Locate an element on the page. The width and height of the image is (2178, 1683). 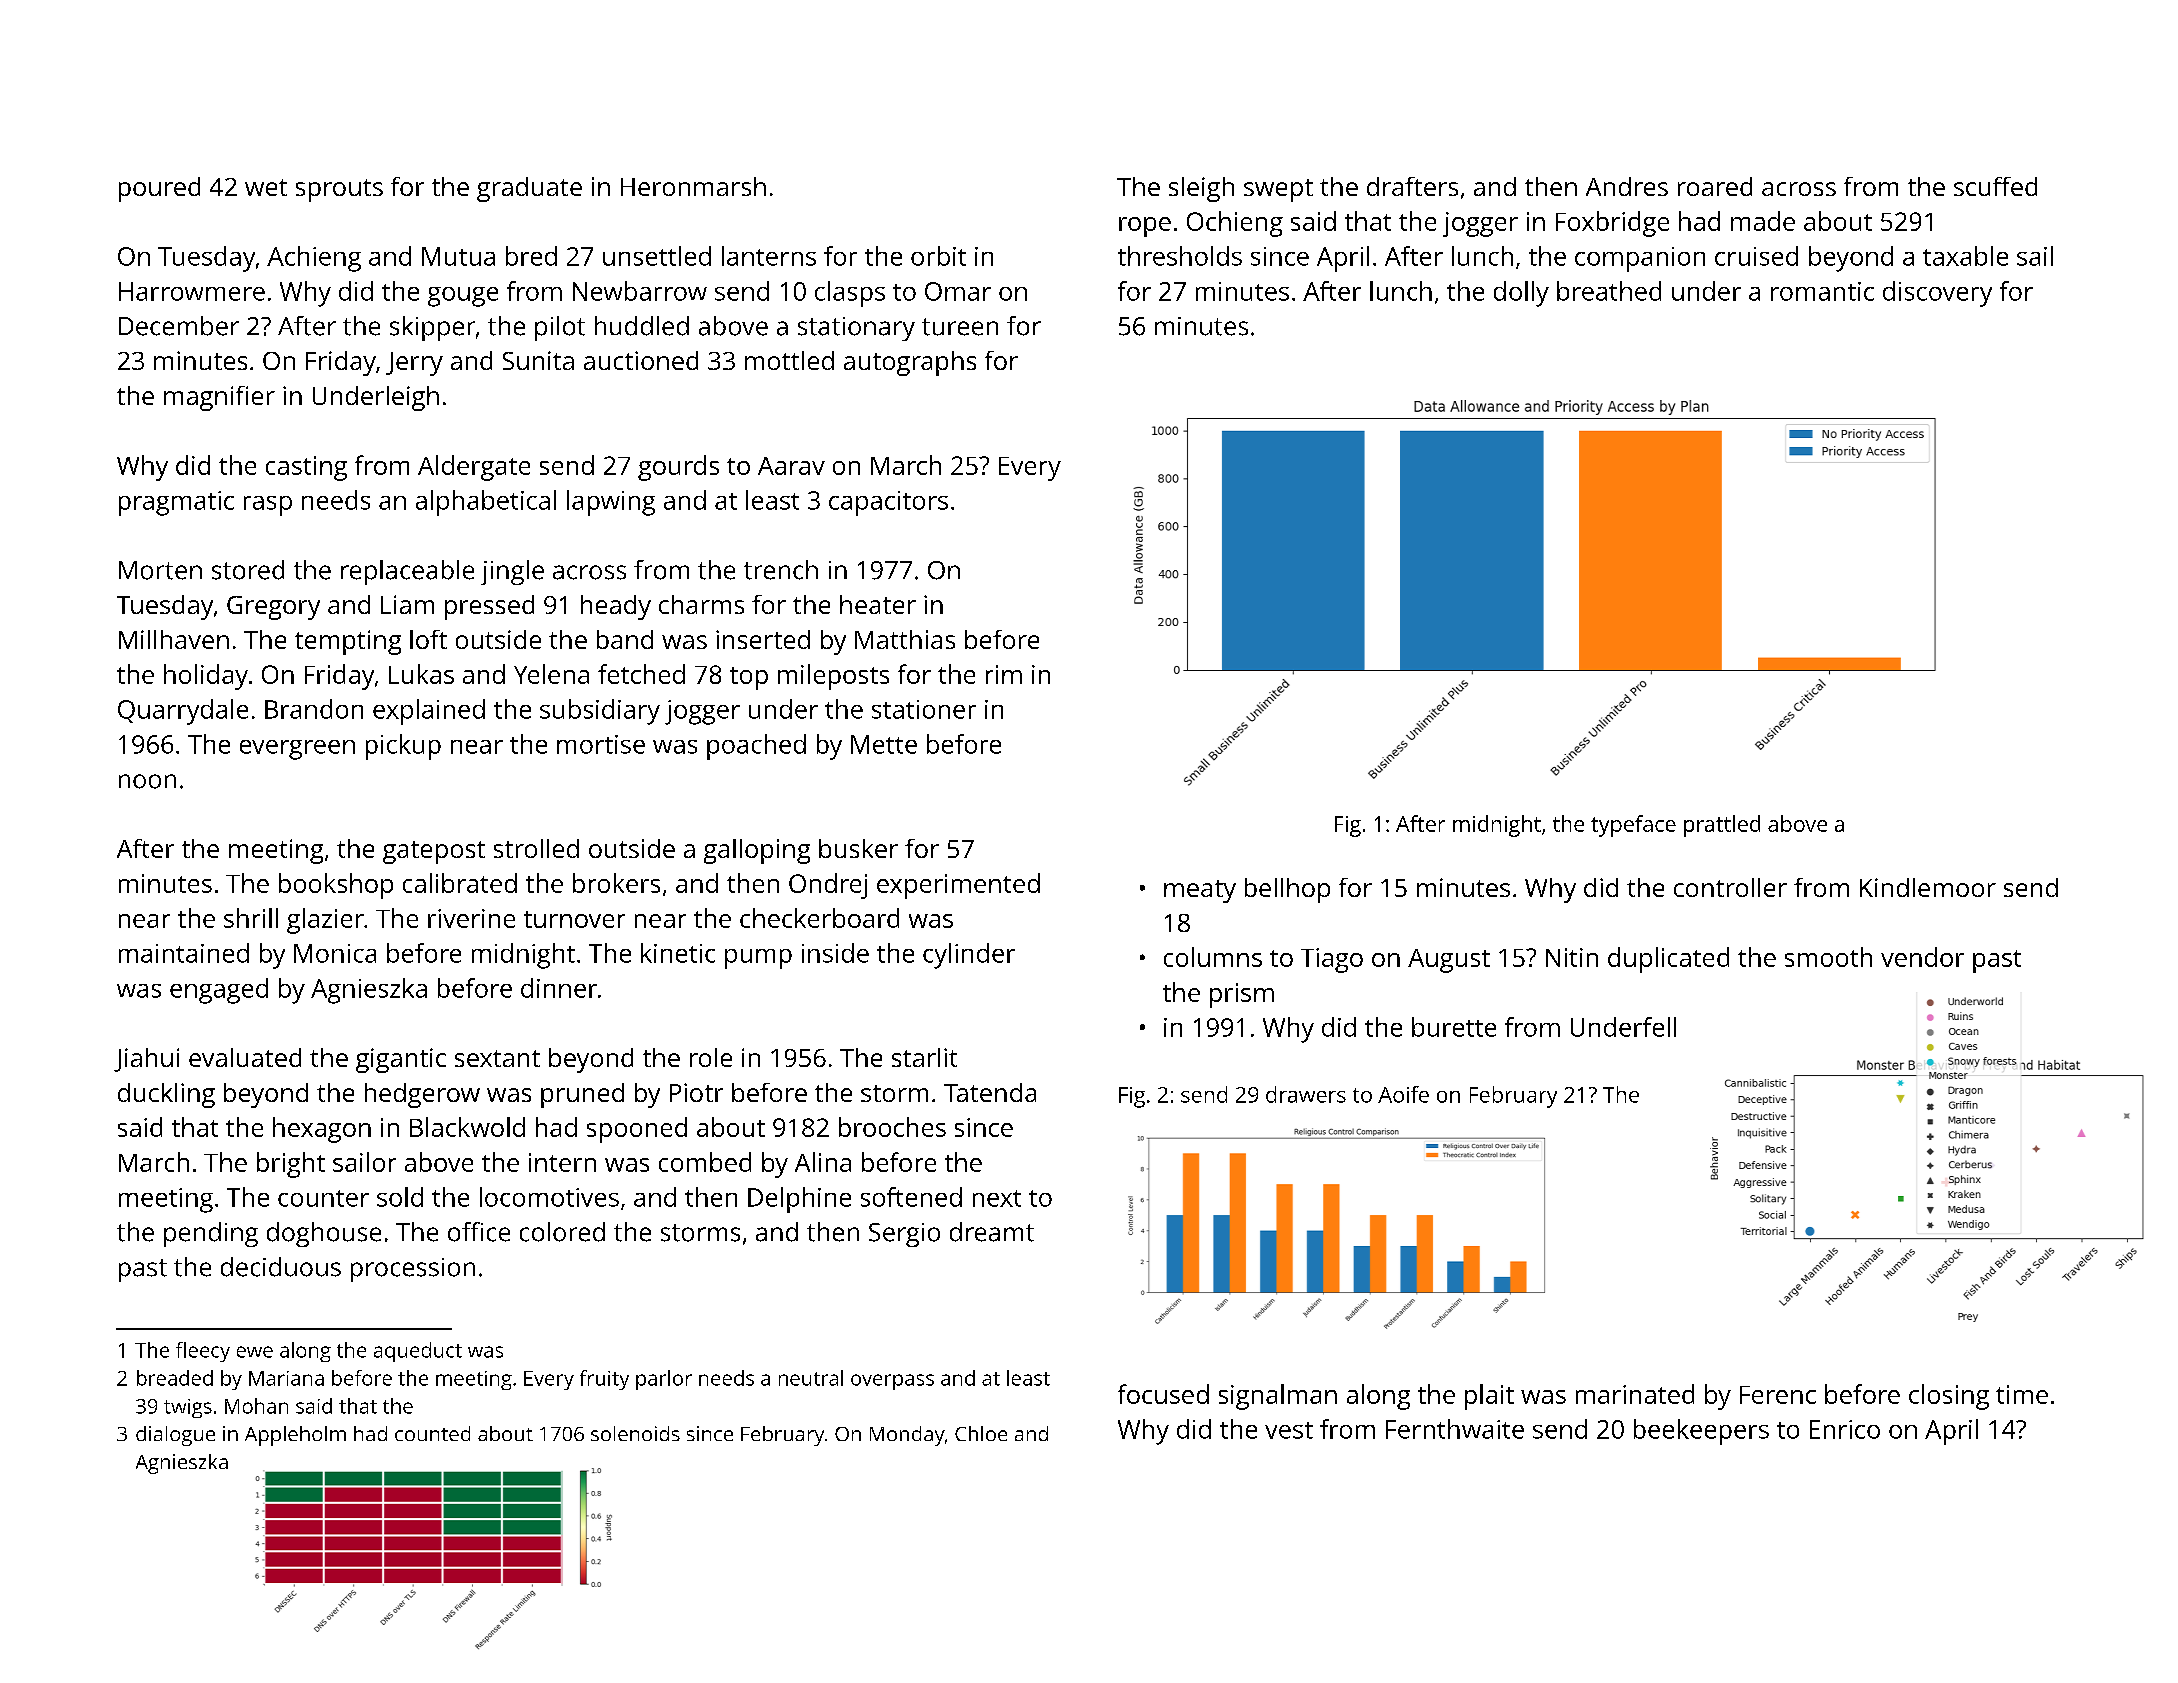
tureen is located at coordinates (960, 327).
